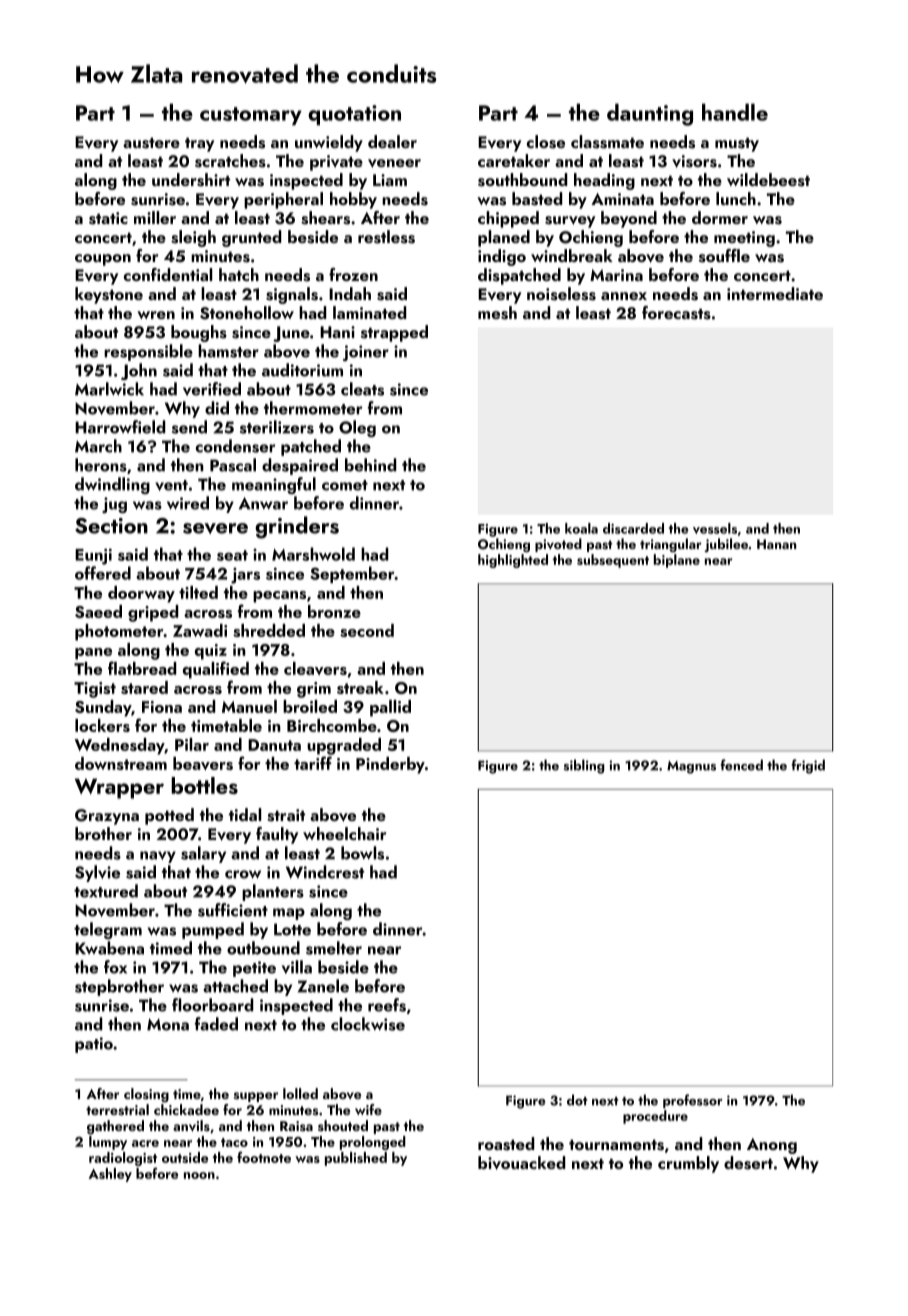  Describe the element at coordinates (352, 574) in the screenshot. I see `September` at that location.
